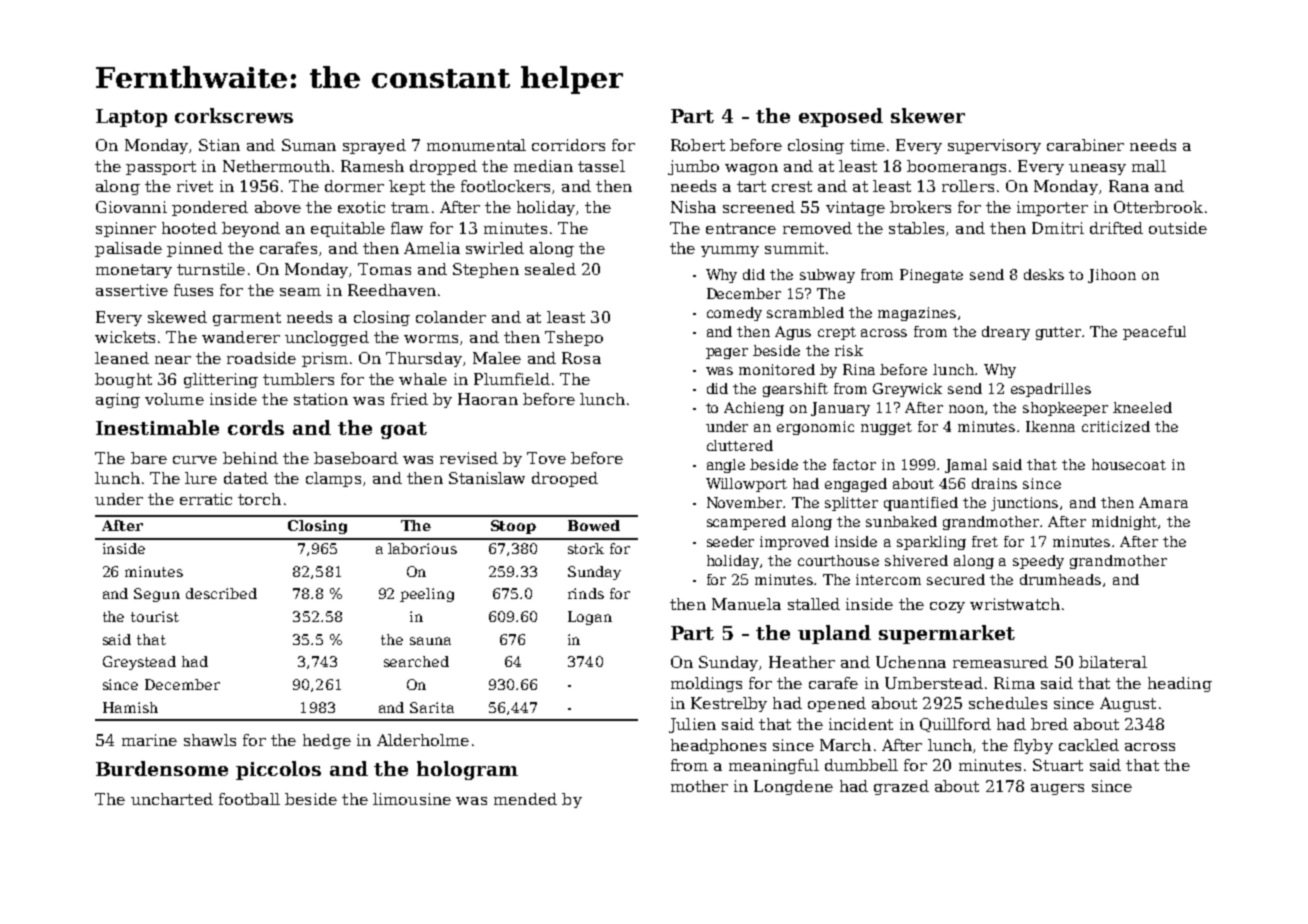 The width and height of the screenshot is (1308, 924). I want to click on Stoop, so click(513, 527).
